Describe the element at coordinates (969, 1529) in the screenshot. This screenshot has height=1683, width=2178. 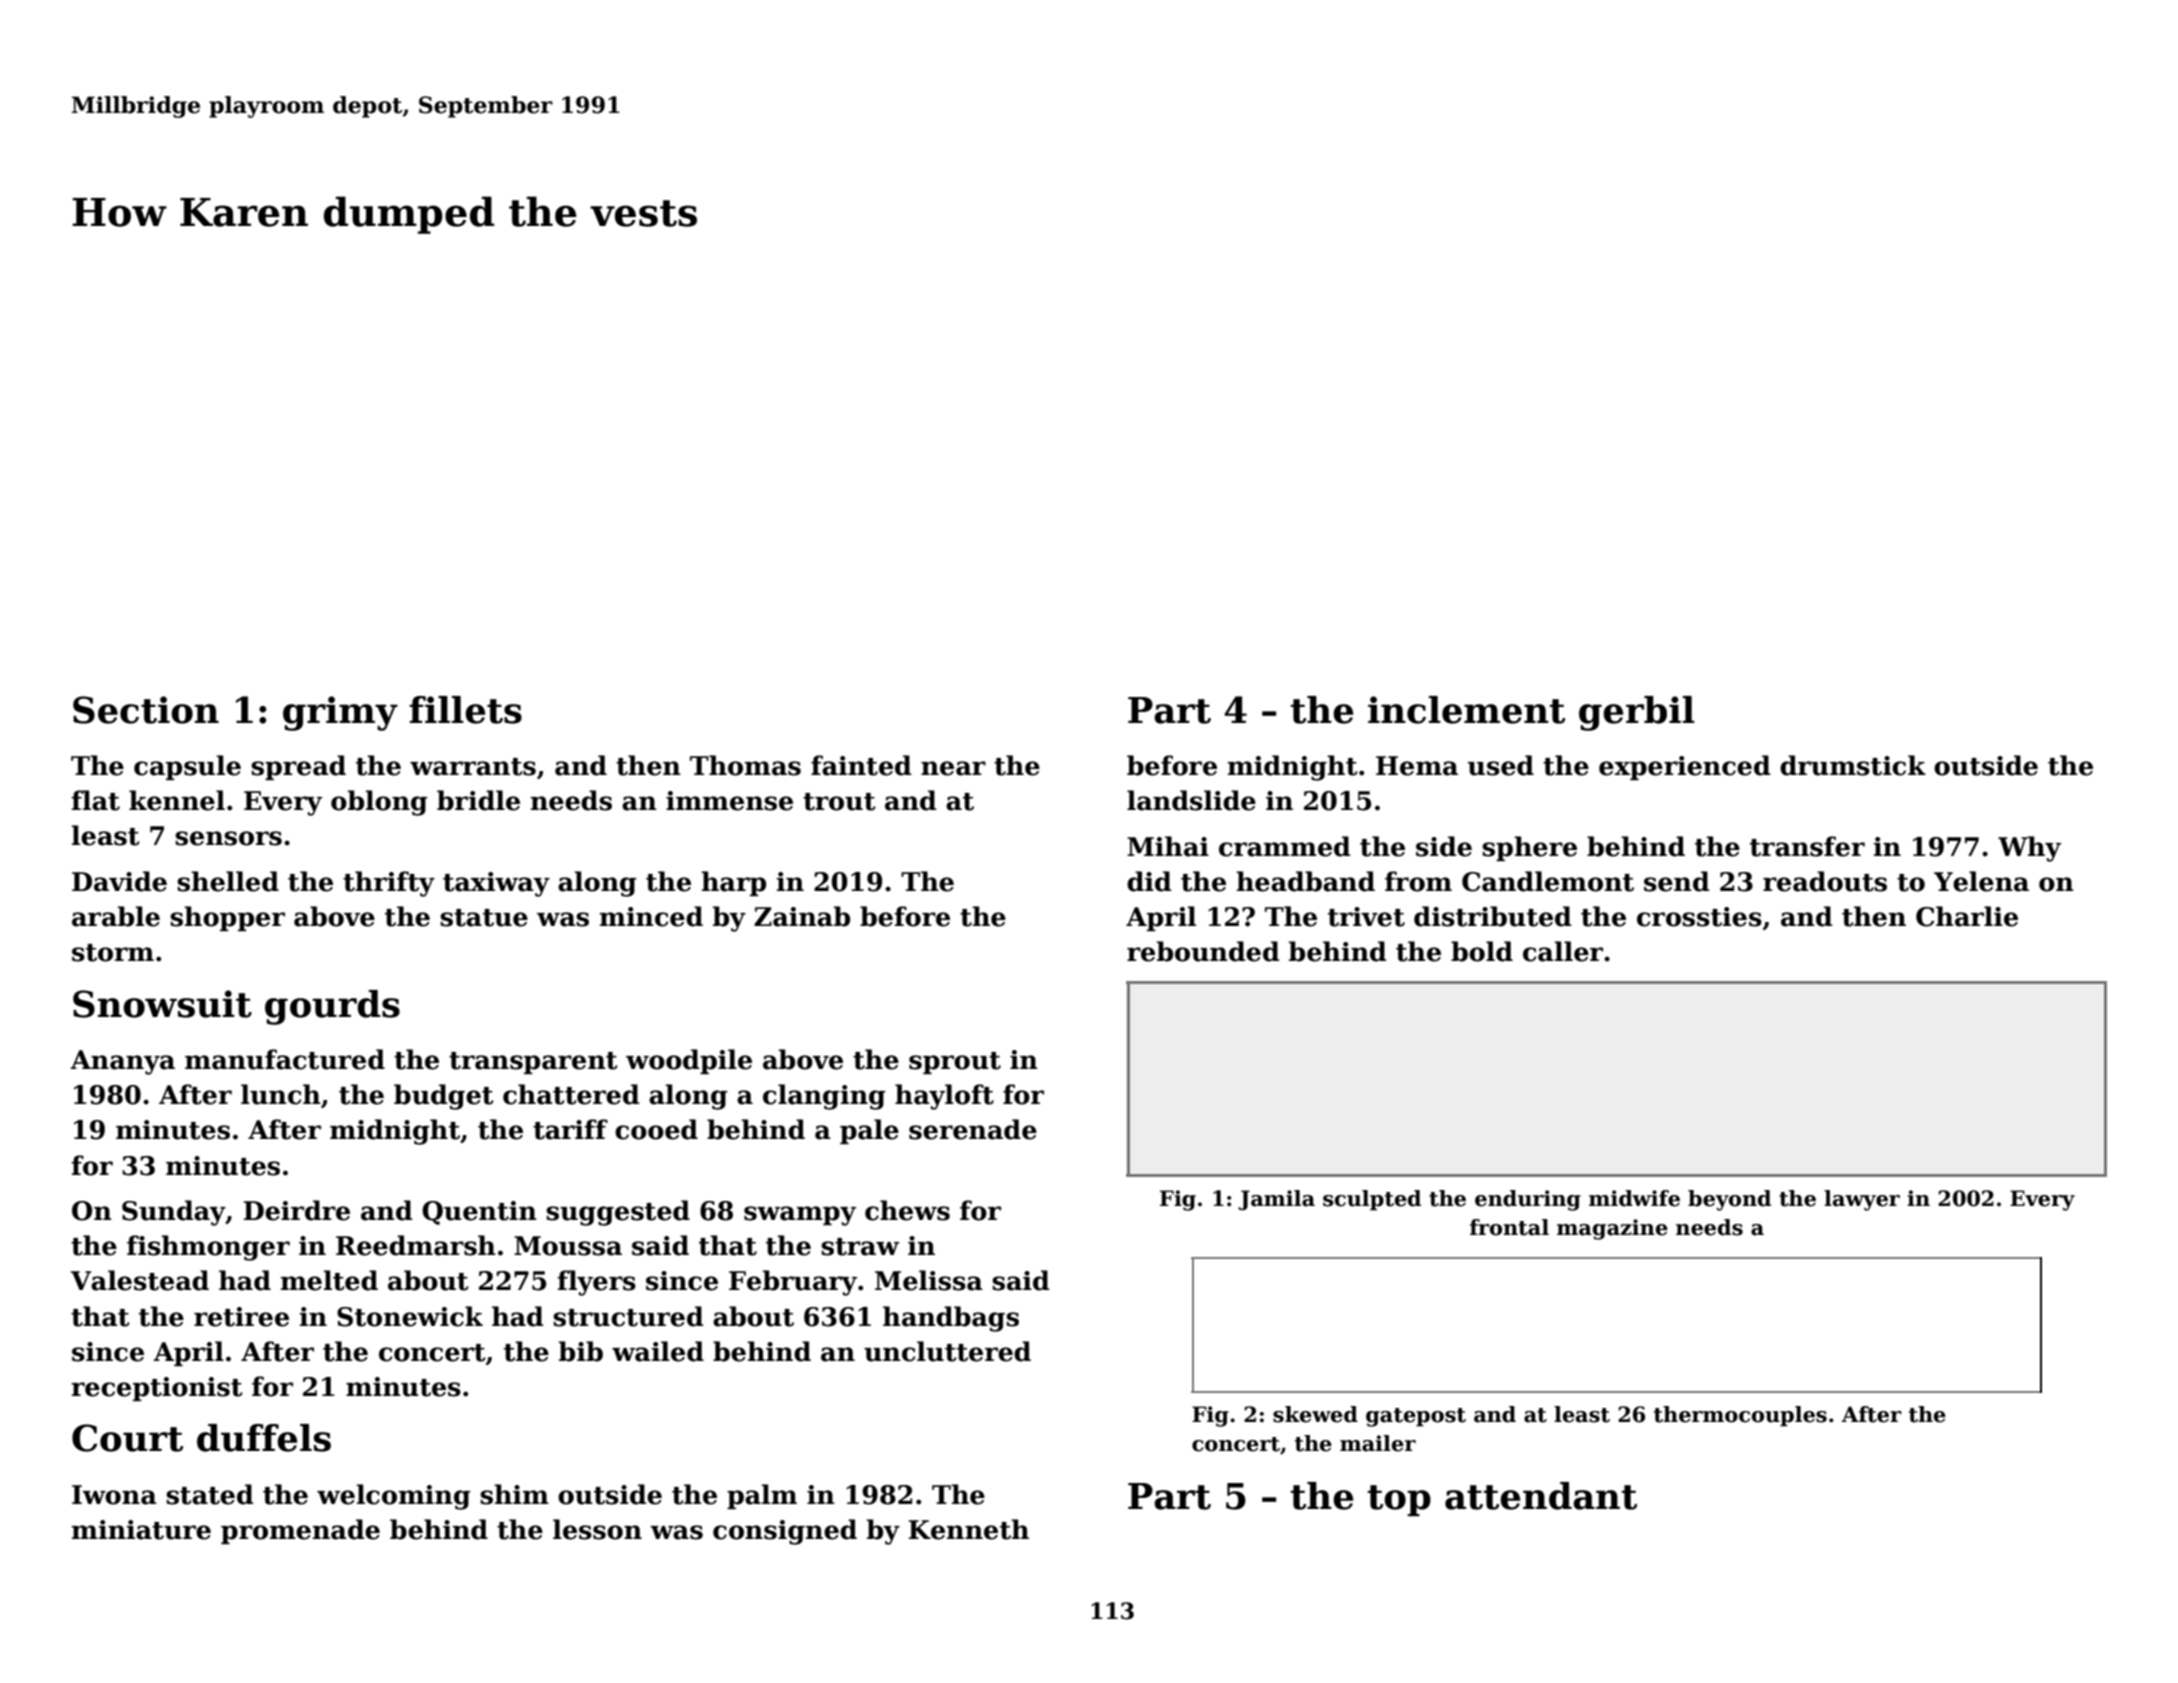
I see `Kenneth` at that location.
